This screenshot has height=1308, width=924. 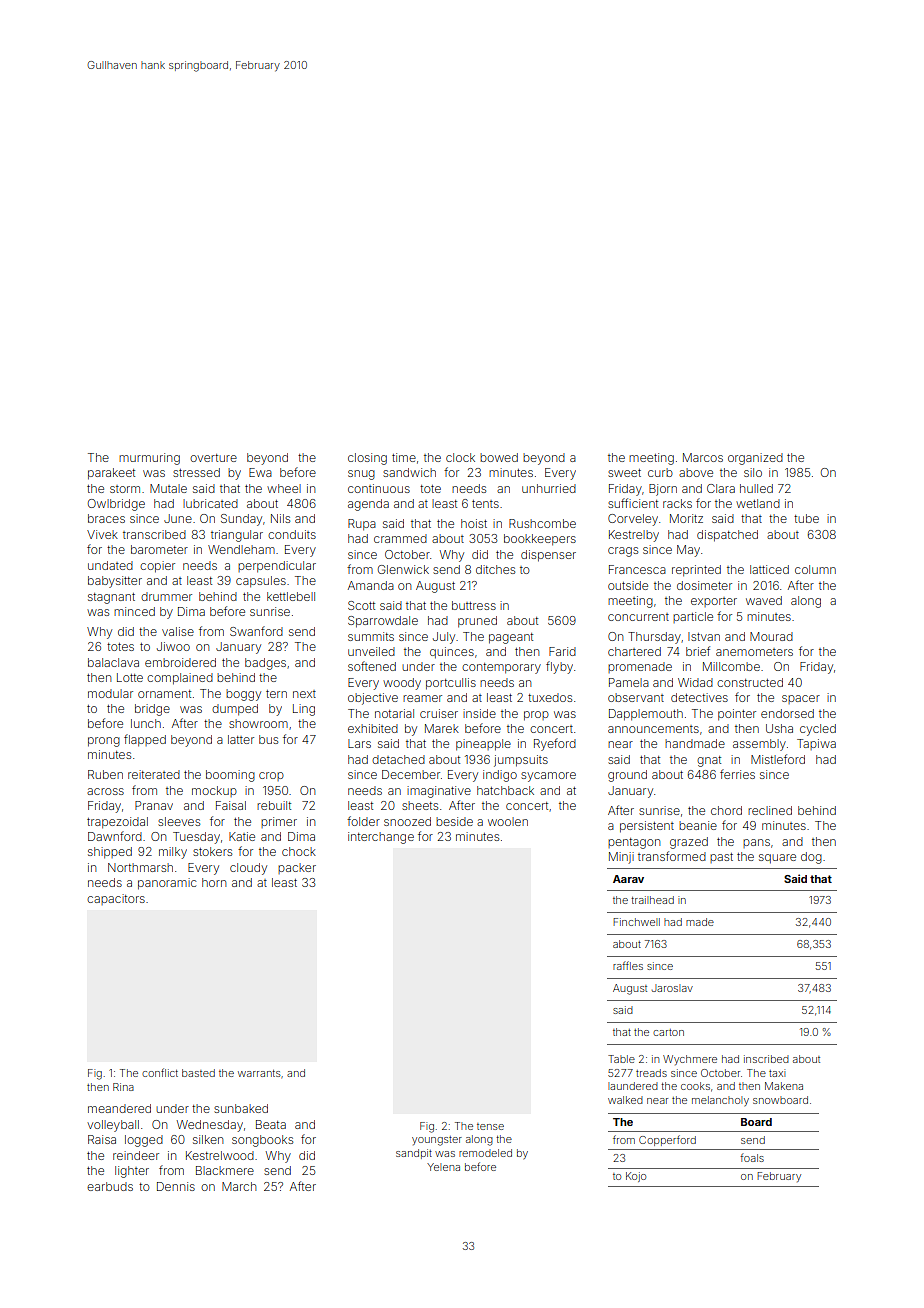 What do you see at coordinates (811, 858) in the screenshot?
I see `dog` at bounding box center [811, 858].
